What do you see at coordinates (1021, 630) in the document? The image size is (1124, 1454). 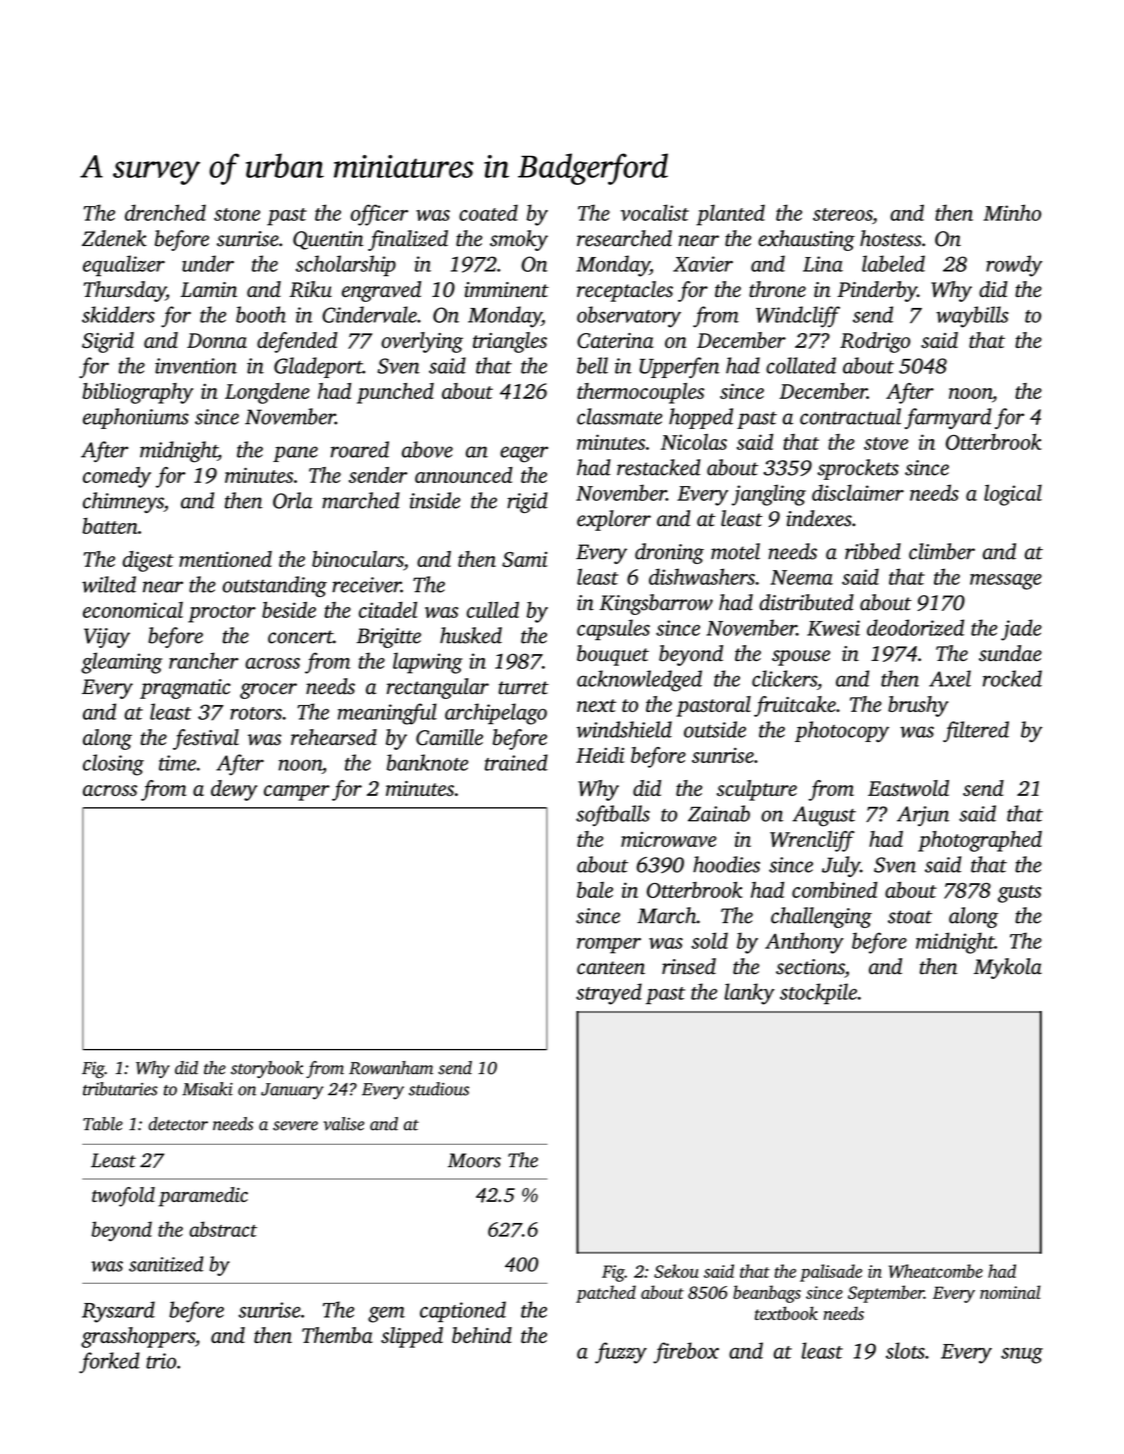 I see `jade` at bounding box center [1021, 630].
